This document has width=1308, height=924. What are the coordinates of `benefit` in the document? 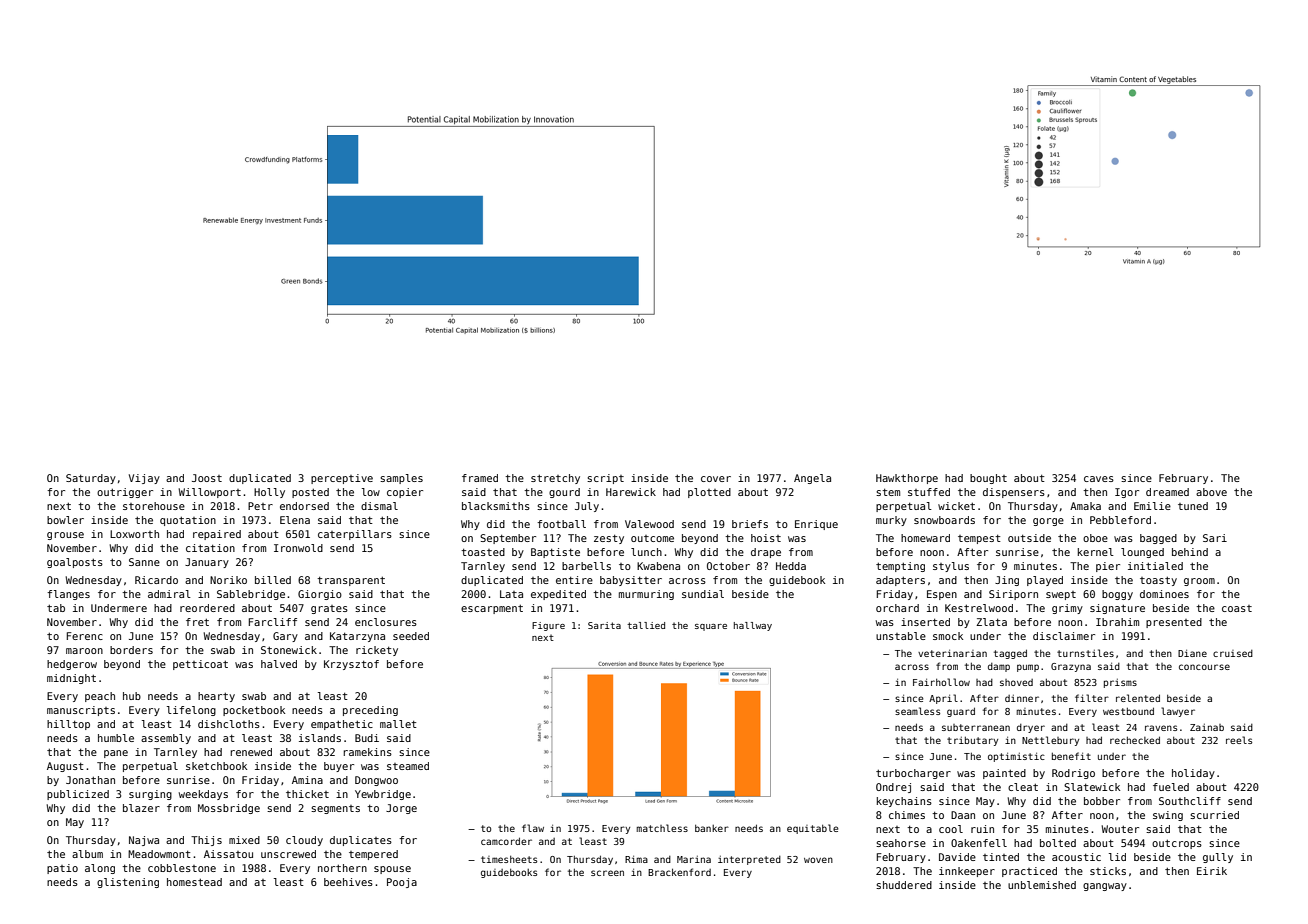 It's located at (1071, 756).
